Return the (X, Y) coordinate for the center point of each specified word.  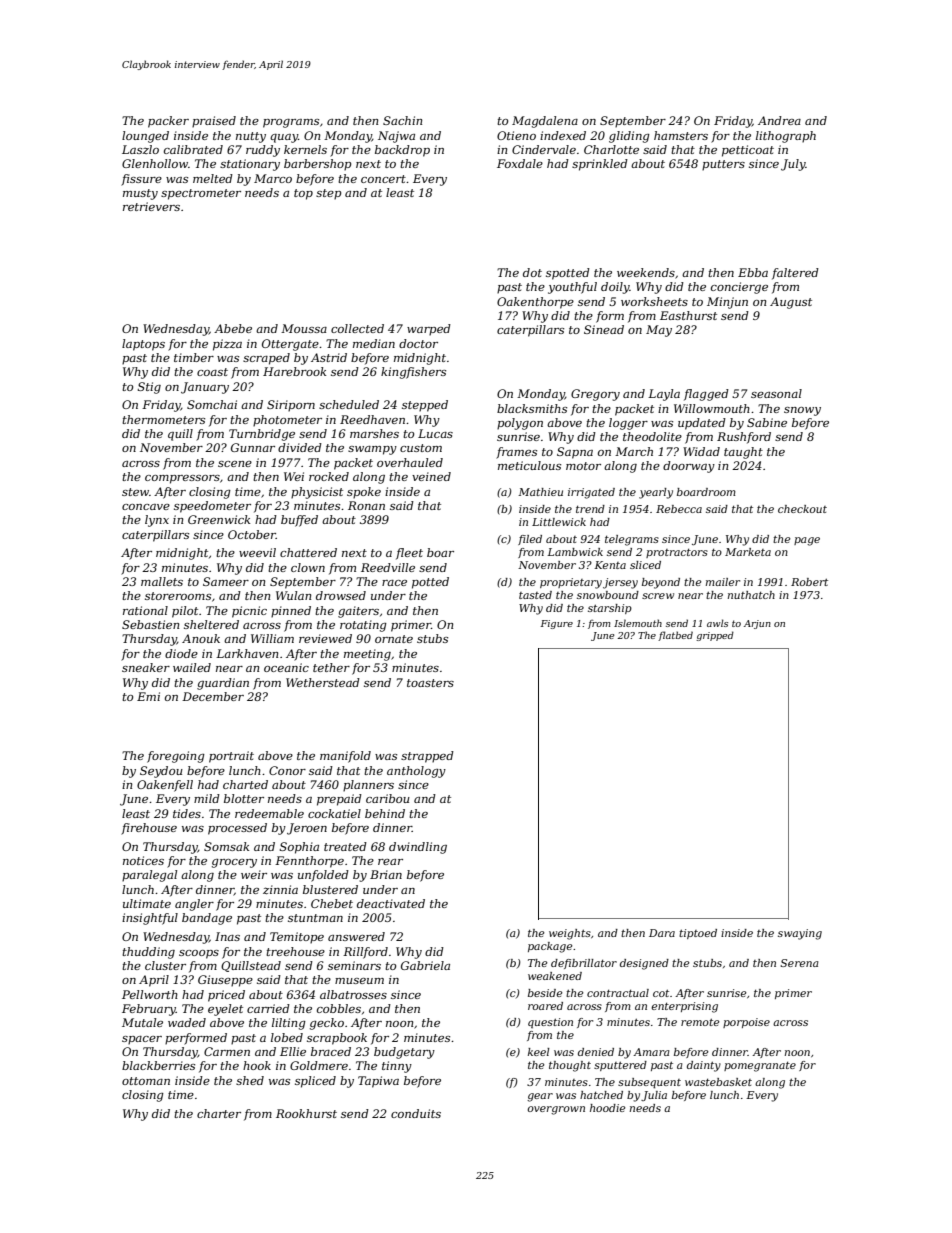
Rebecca (679, 509)
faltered (795, 274)
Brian (386, 874)
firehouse (149, 829)
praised (214, 122)
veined (431, 476)
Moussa (304, 328)
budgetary (404, 1053)
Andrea (779, 120)
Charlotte (611, 149)
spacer (142, 1040)
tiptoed (698, 934)
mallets (162, 581)
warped (429, 330)
